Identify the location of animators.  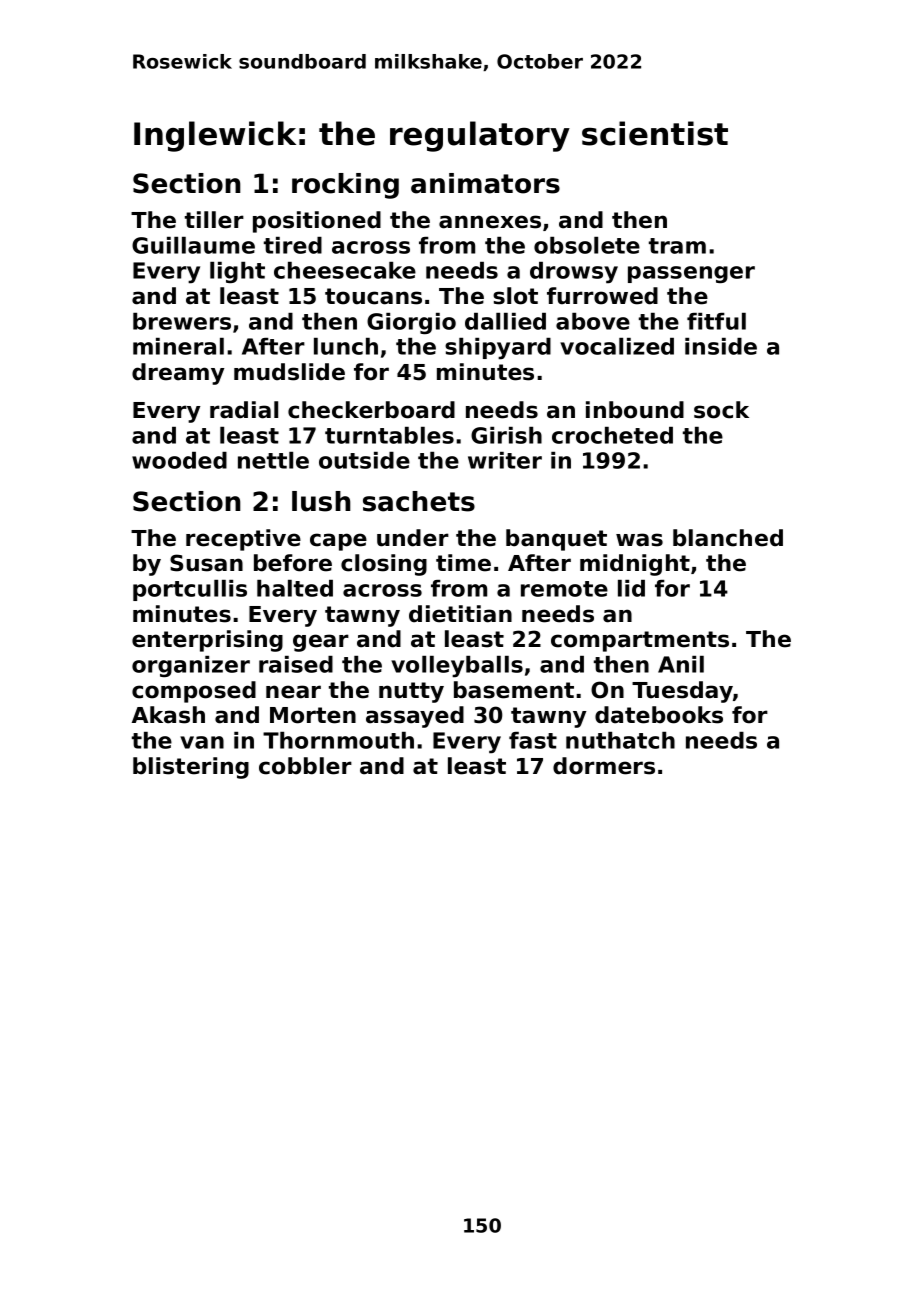
(485, 183).
